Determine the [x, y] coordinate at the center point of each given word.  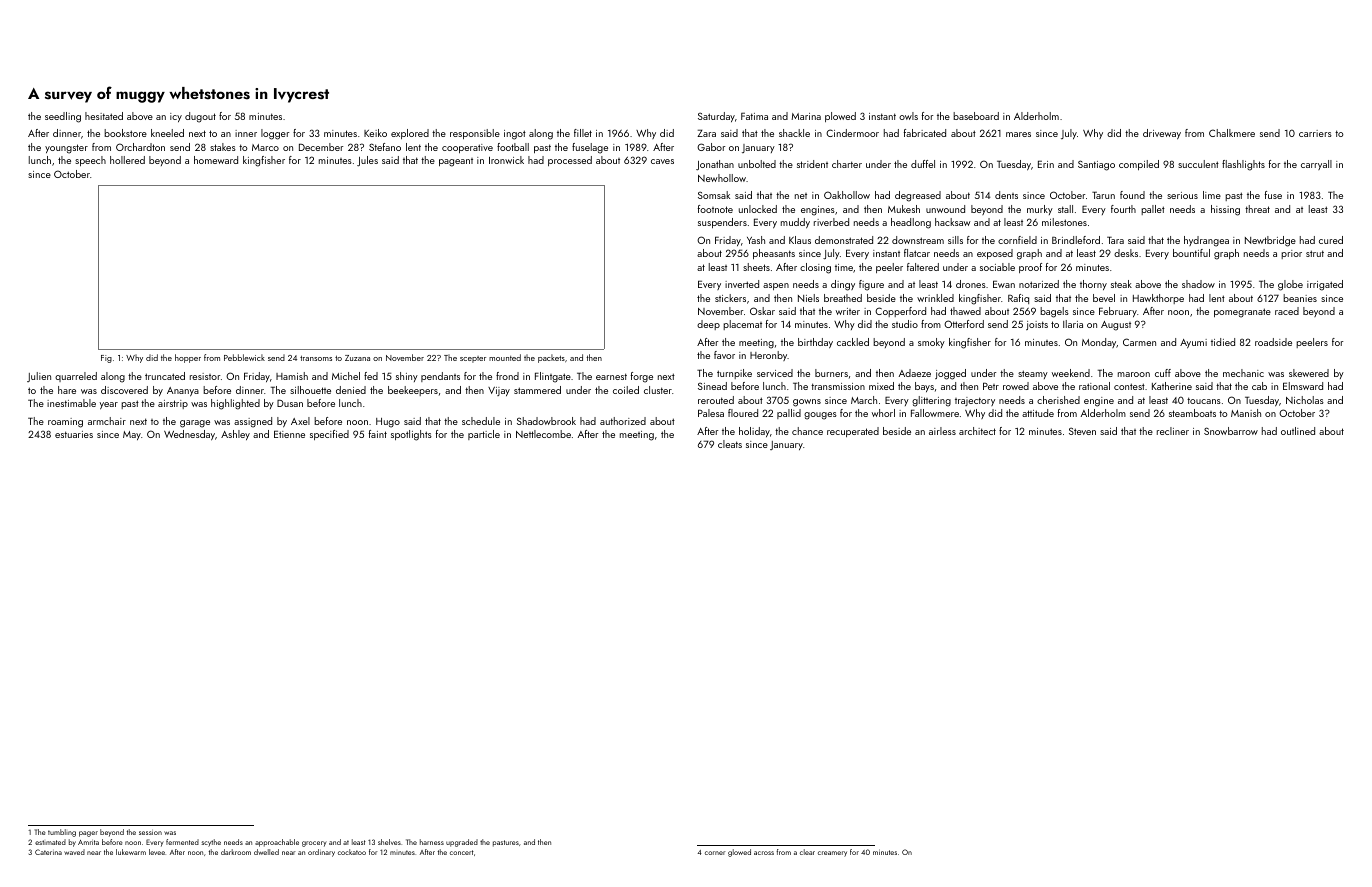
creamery [832, 854]
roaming [65, 423]
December [321, 147]
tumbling [62, 833]
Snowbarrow [1231, 431]
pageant [456, 162]
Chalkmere [1232, 133]
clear [807, 852]
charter [847, 164]
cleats [730, 444]
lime [1212, 195]
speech [90, 161]
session [150, 833]
